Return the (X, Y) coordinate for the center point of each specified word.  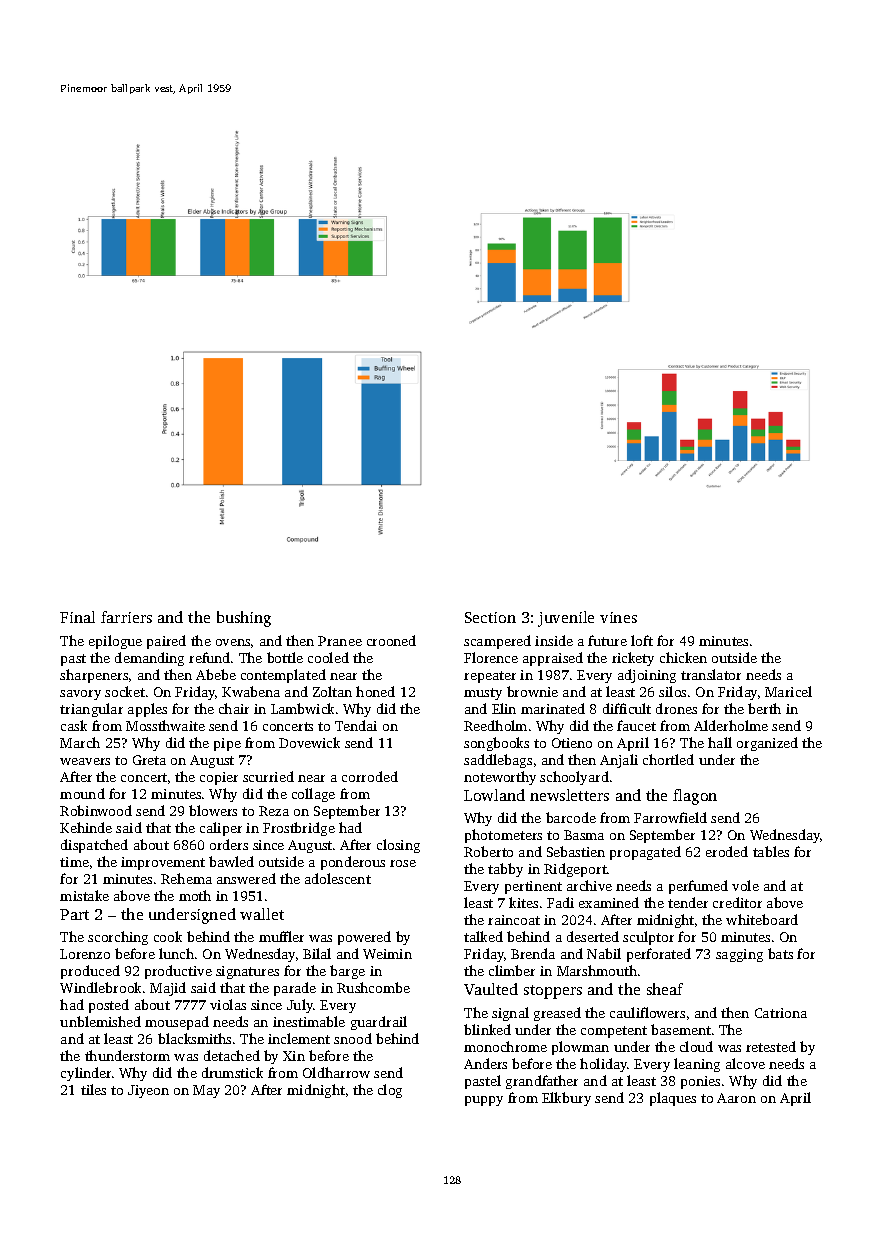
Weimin (387, 954)
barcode (571, 817)
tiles (93, 1089)
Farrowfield (670, 817)
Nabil (604, 953)
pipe (227, 744)
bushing (244, 619)
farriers (126, 617)
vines (618, 617)
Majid (168, 989)
